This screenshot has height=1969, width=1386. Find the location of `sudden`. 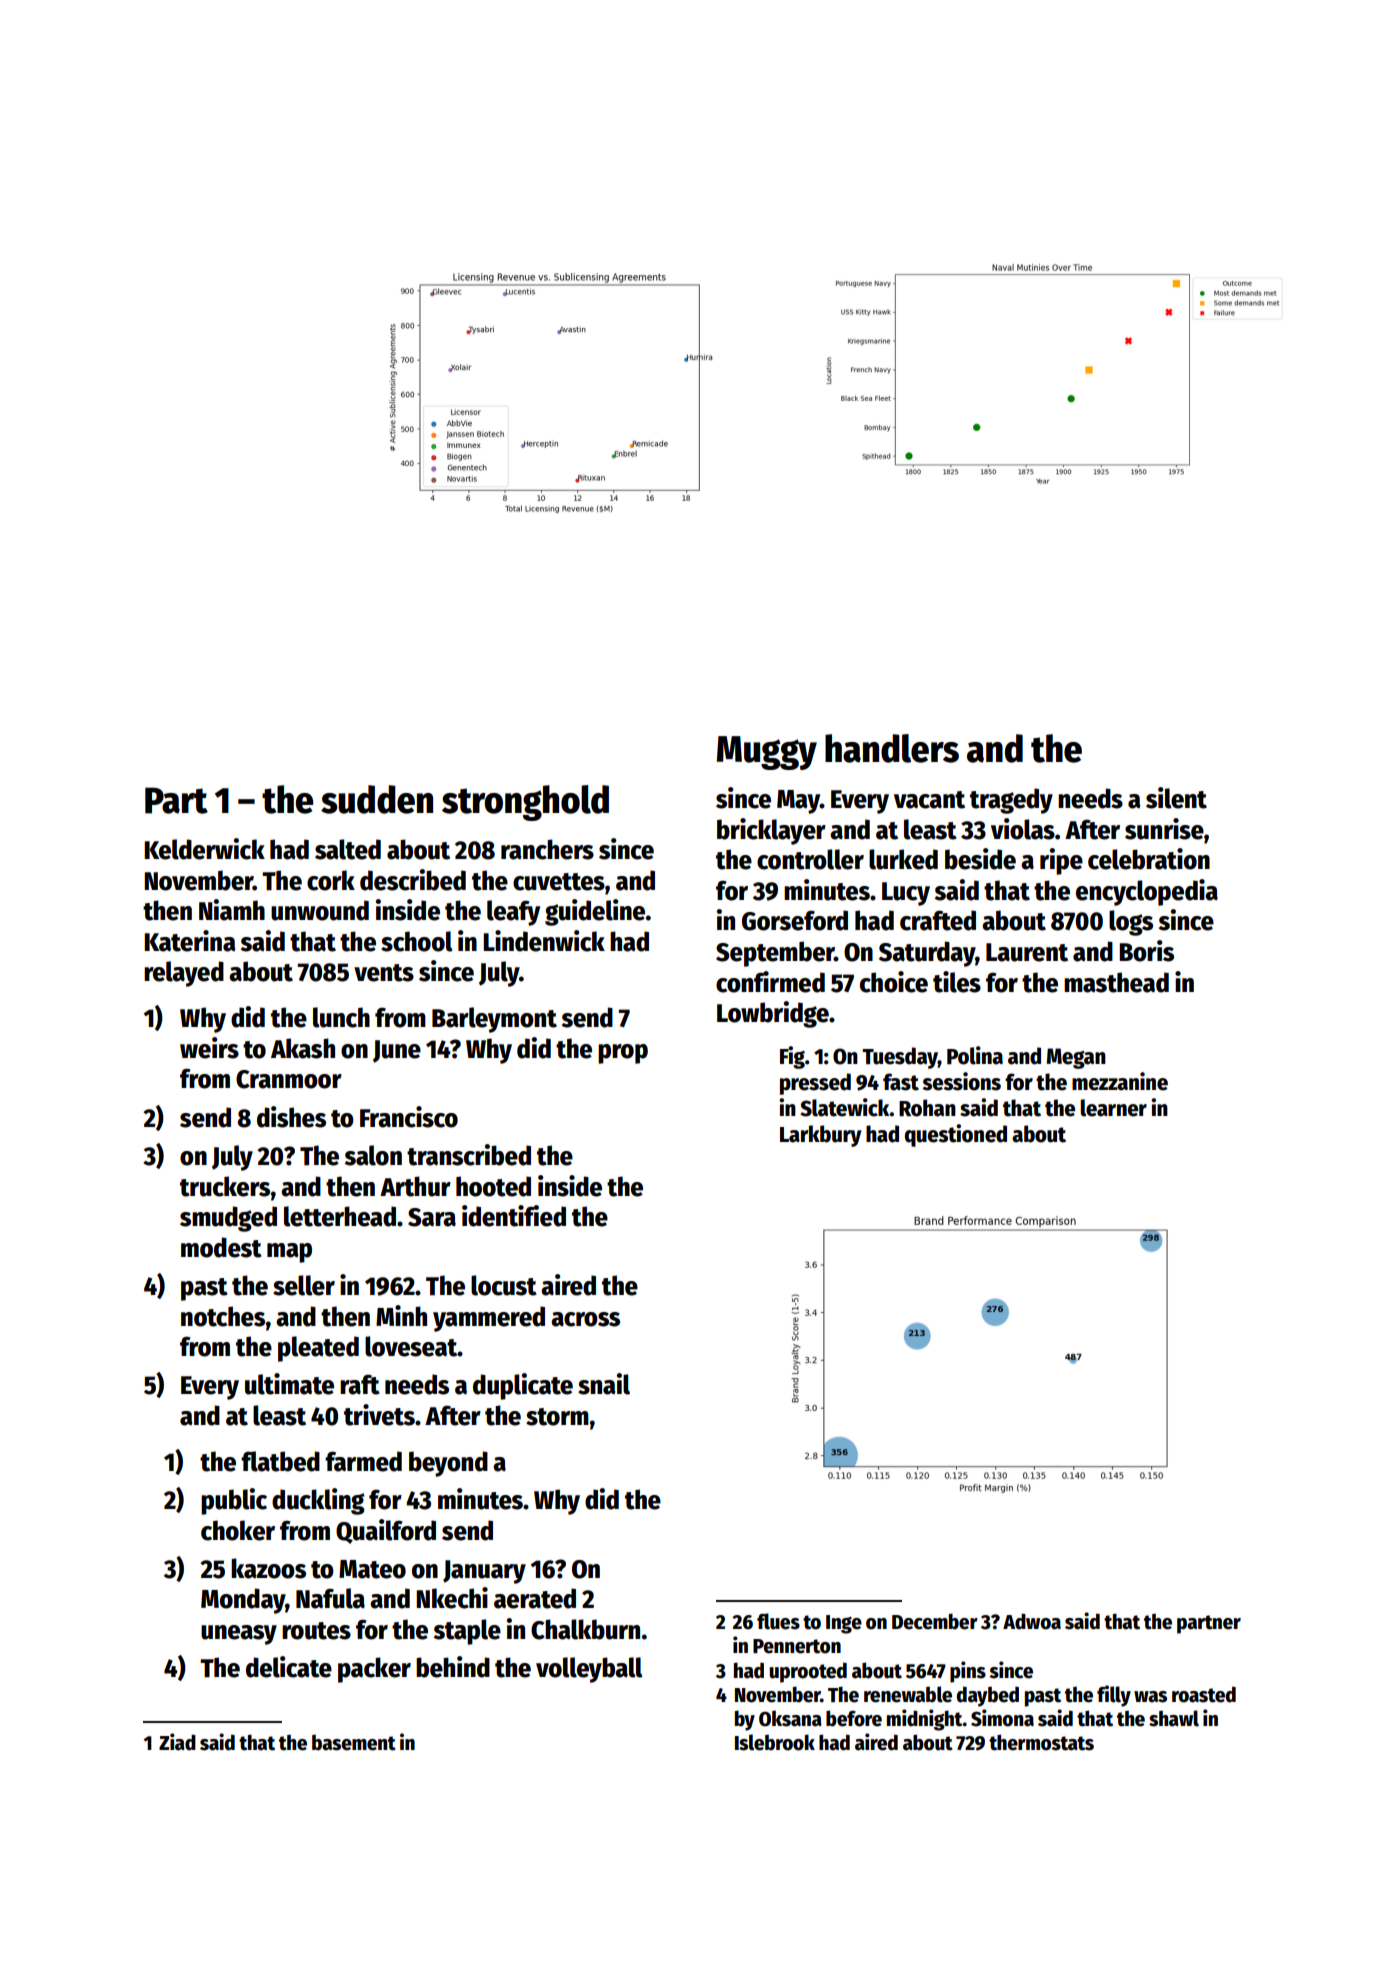

sudden is located at coordinates (377, 799).
